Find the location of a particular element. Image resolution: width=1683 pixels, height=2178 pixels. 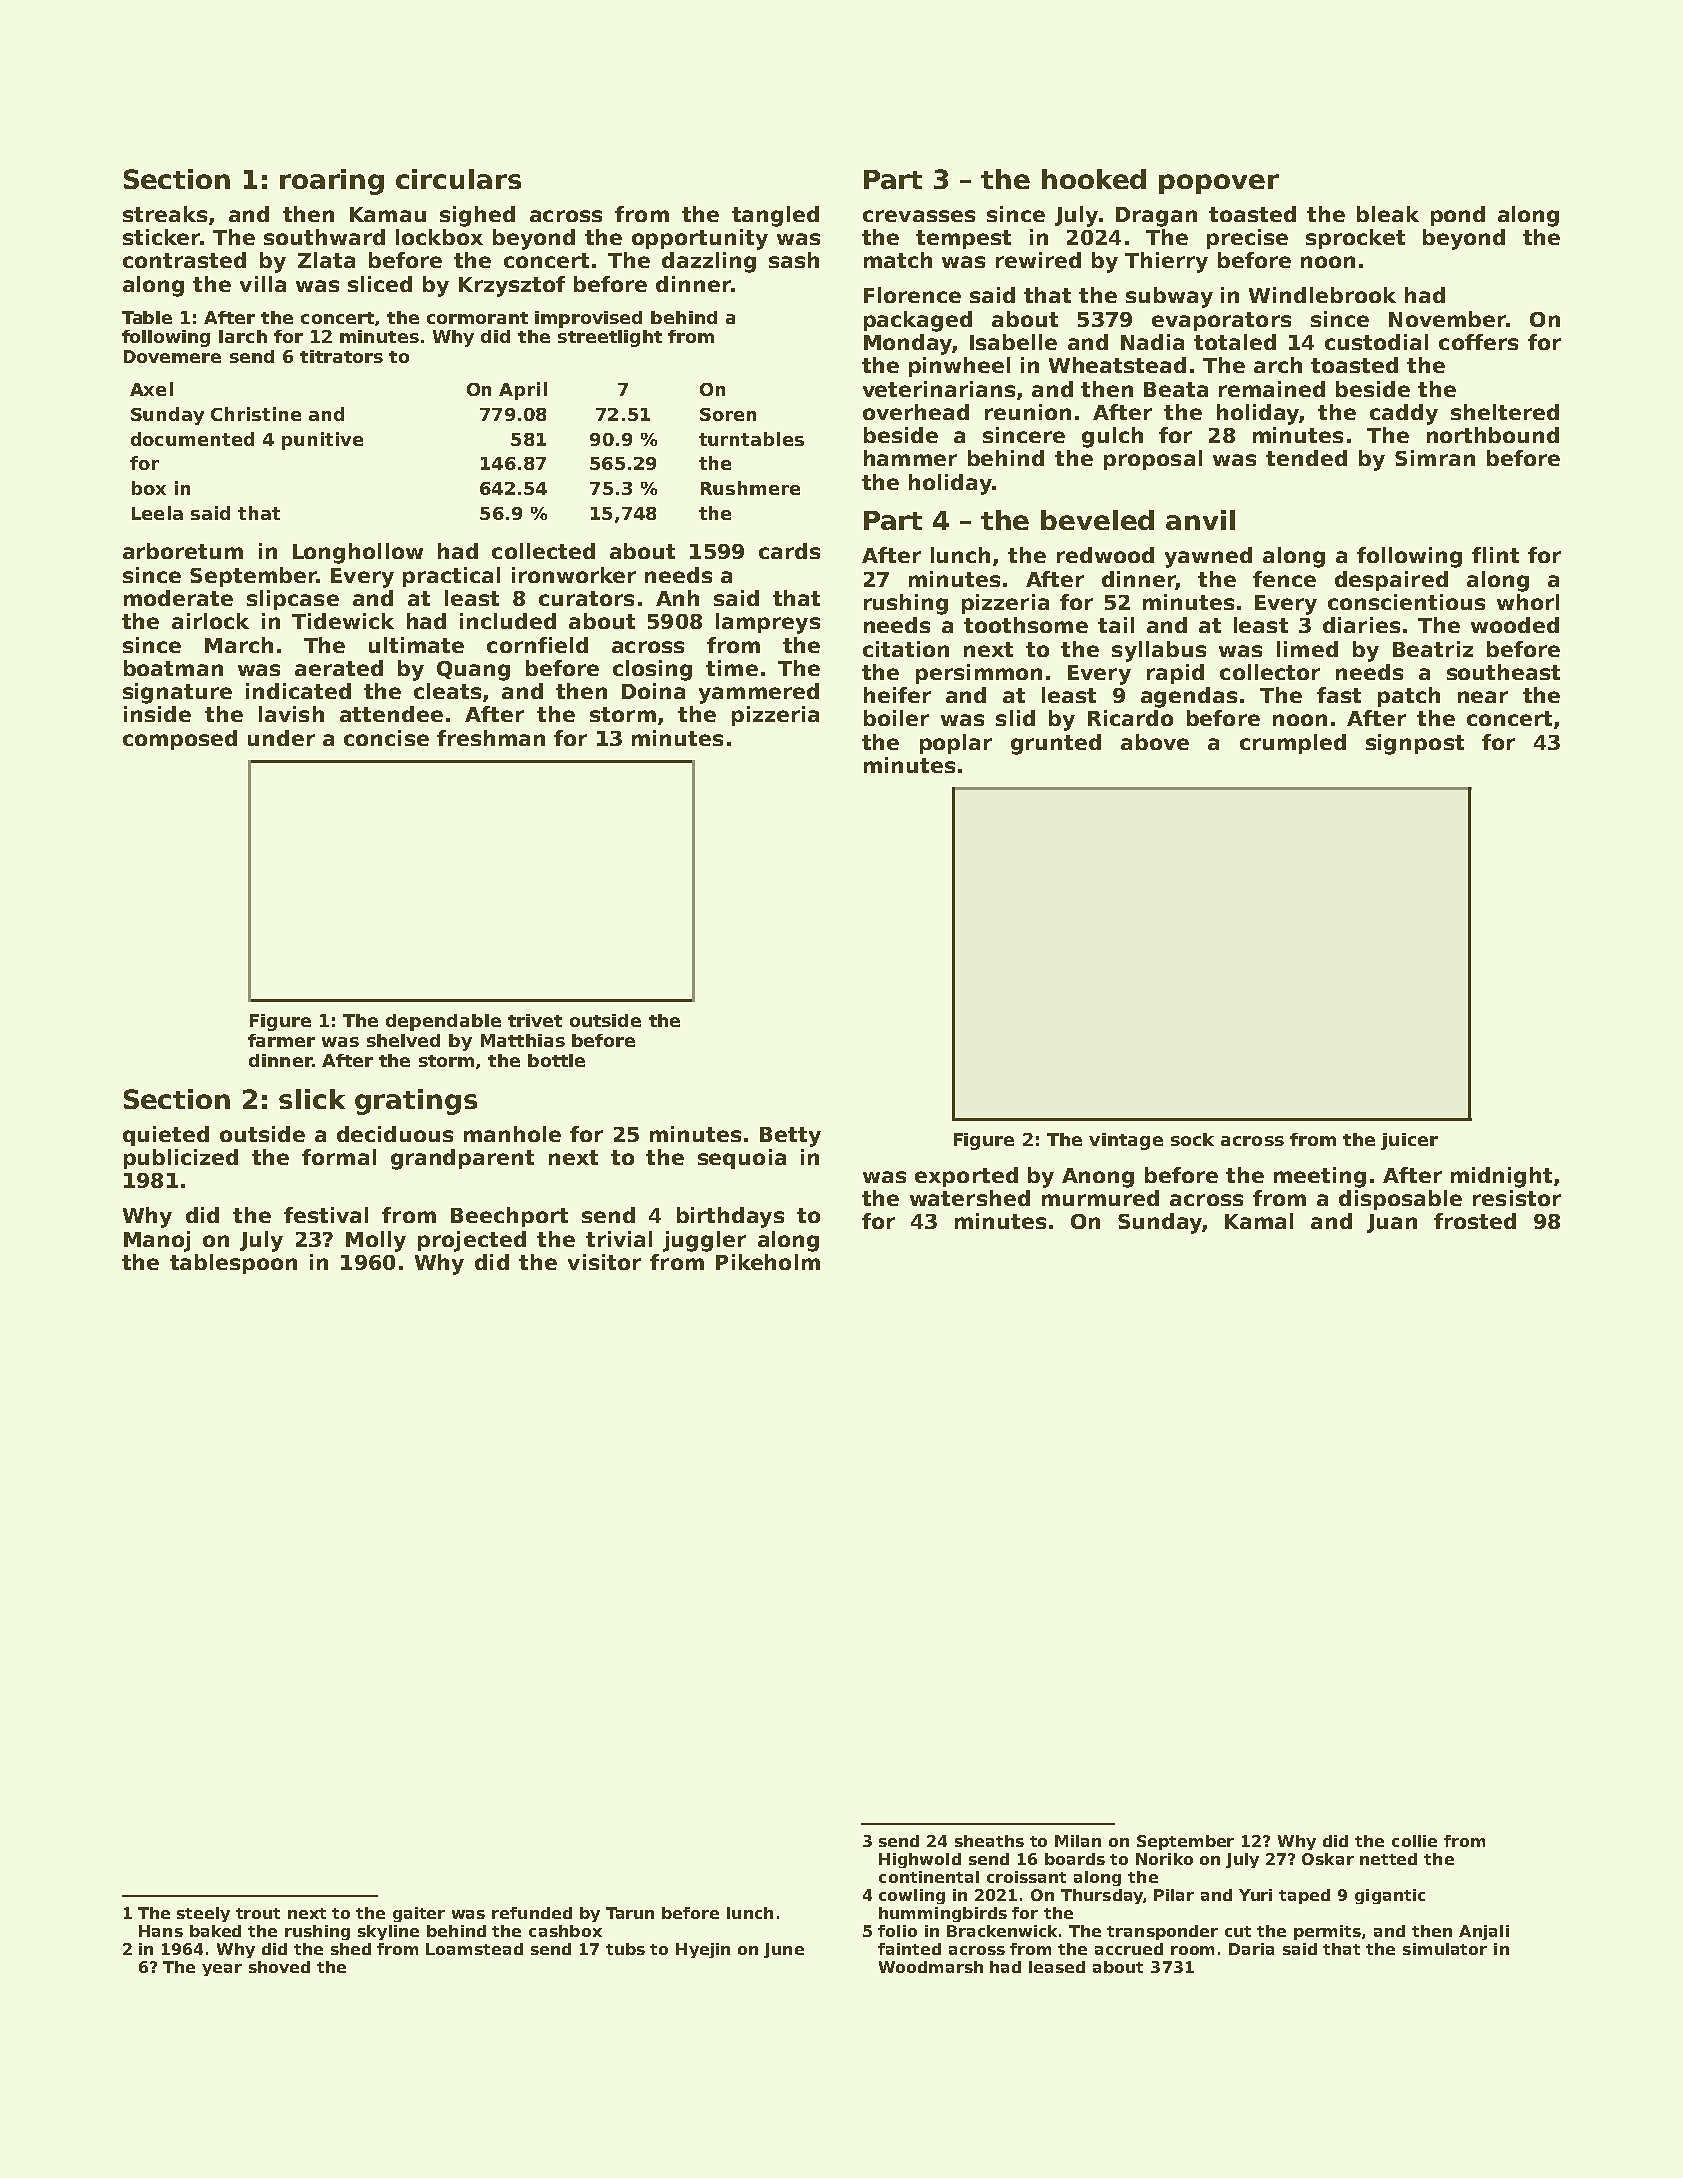

shoved is located at coordinates (279, 1967).
